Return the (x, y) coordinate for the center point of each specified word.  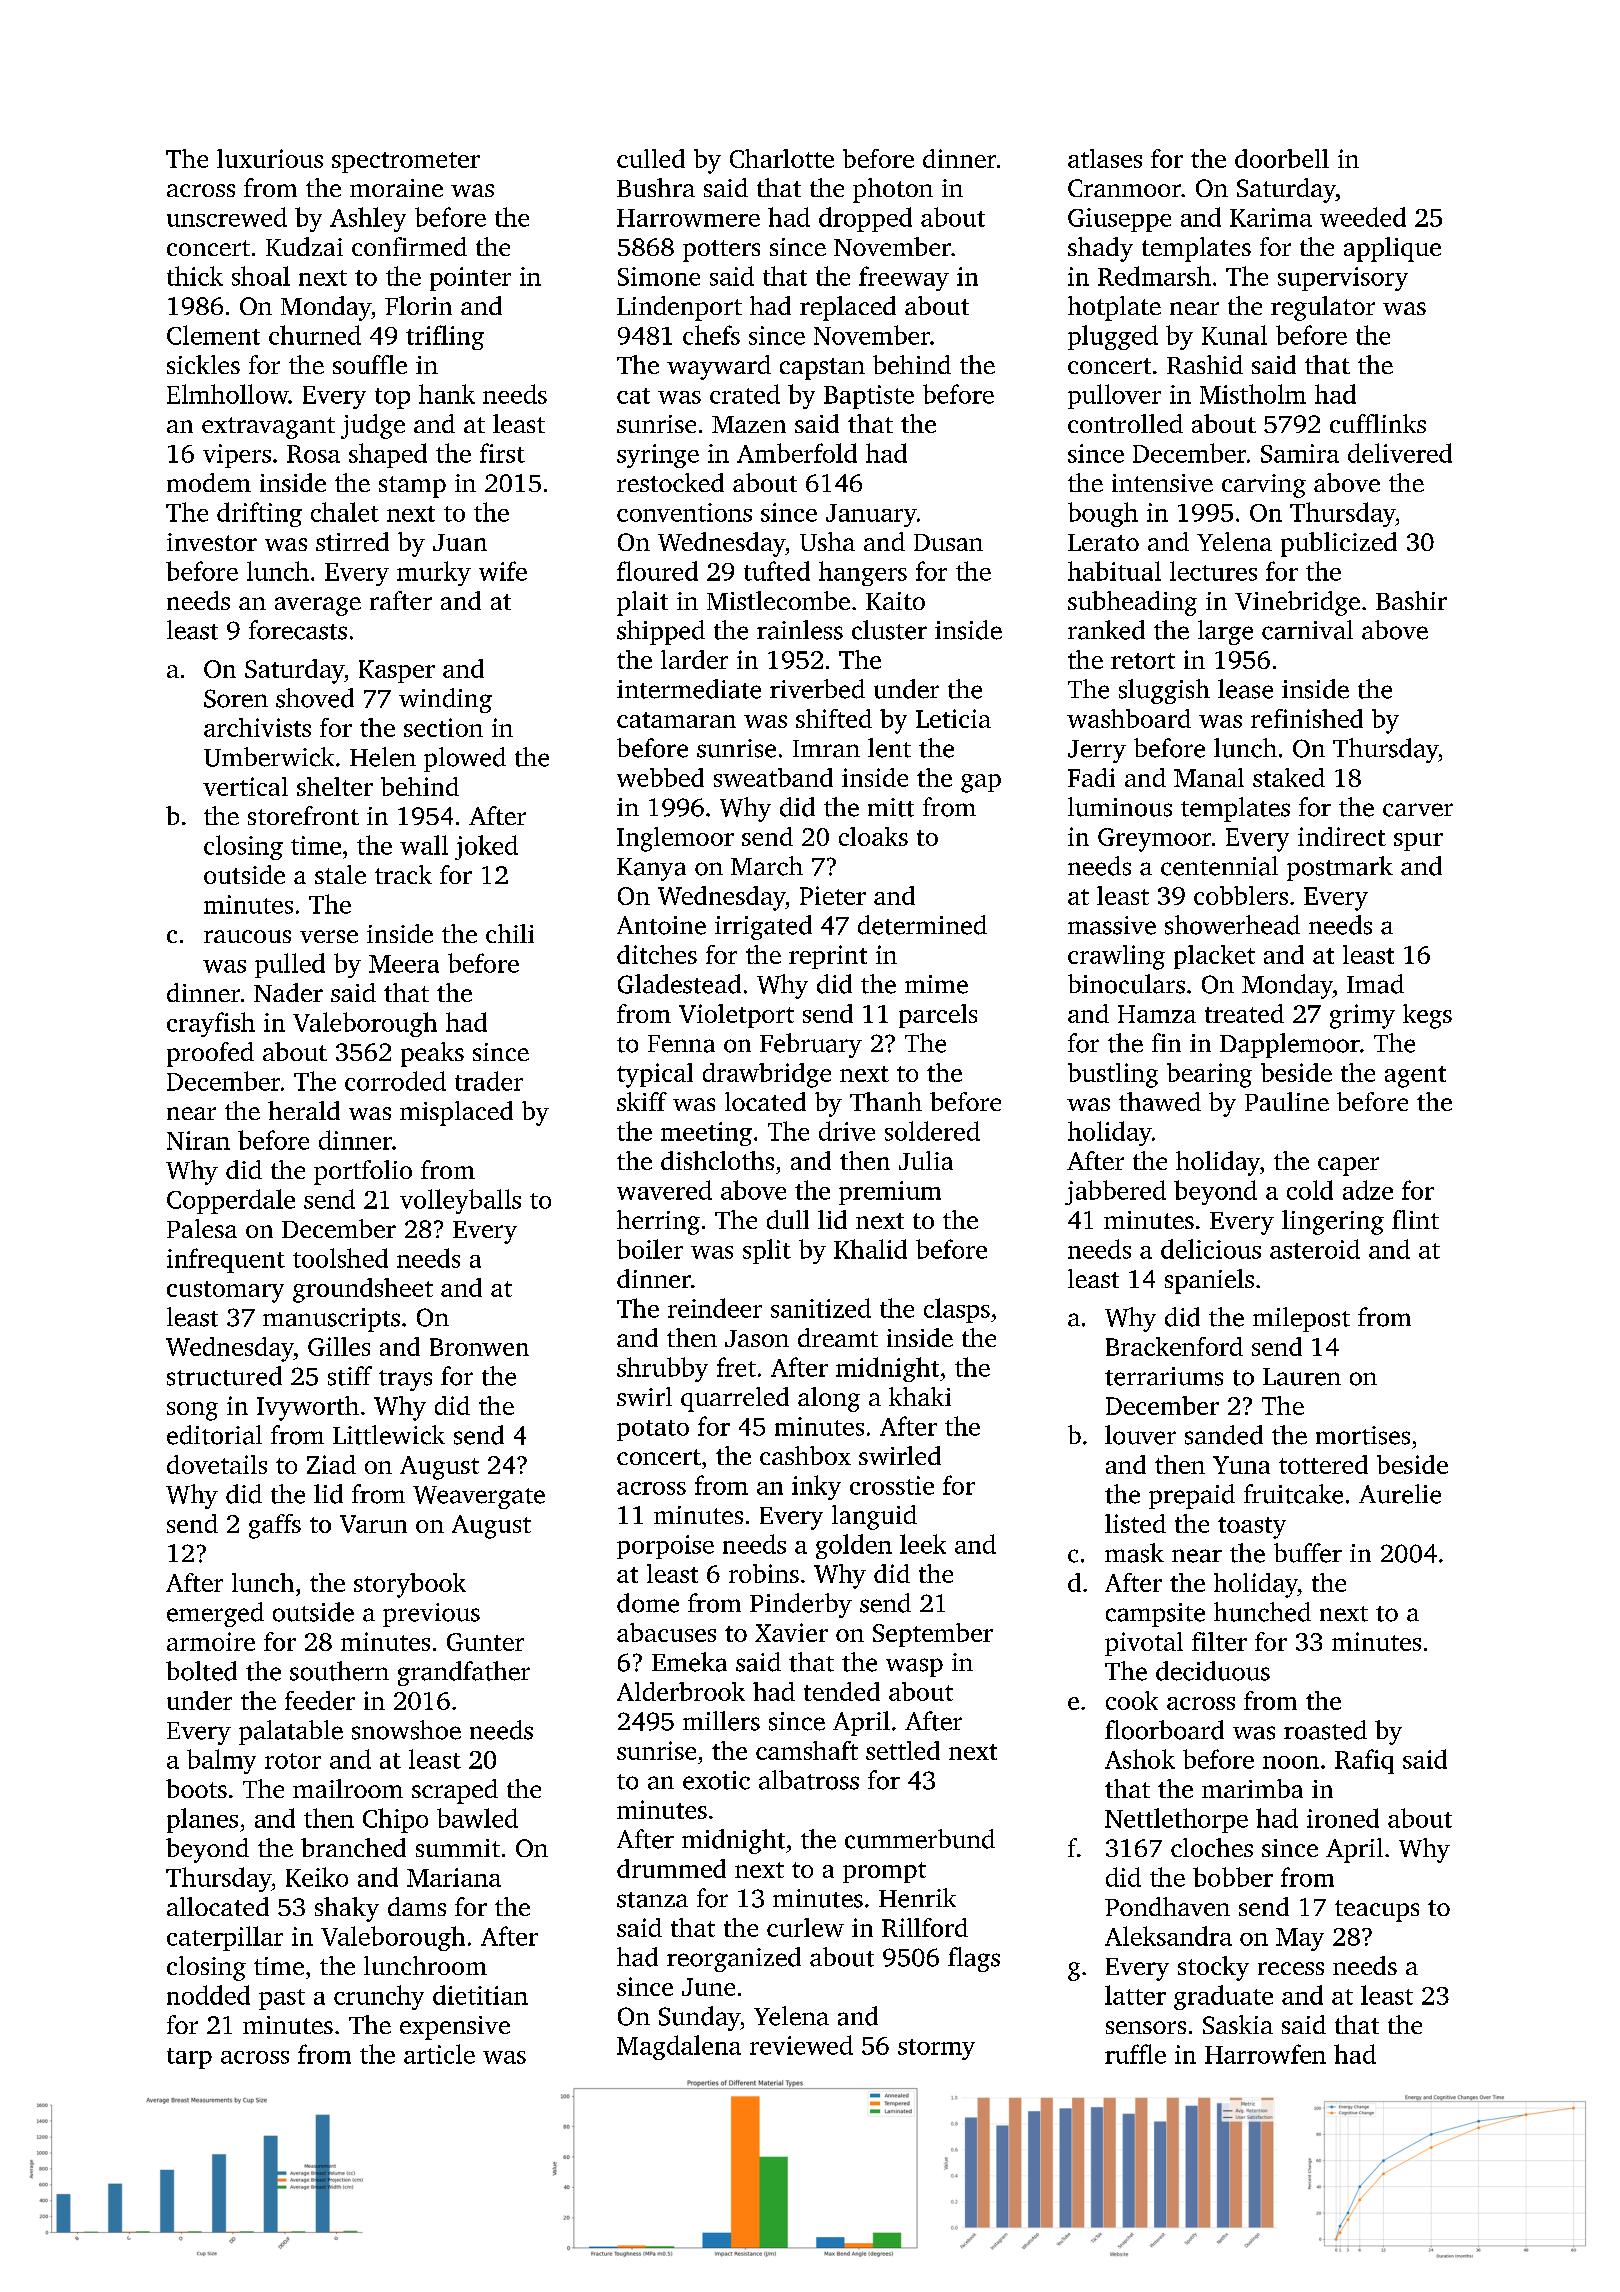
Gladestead (679, 984)
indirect (1342, 836)
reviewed (801, 2045)
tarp (189, 2058)
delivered (1400, 453)
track (403, 874)
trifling (445, 337)
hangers (863, 573)
